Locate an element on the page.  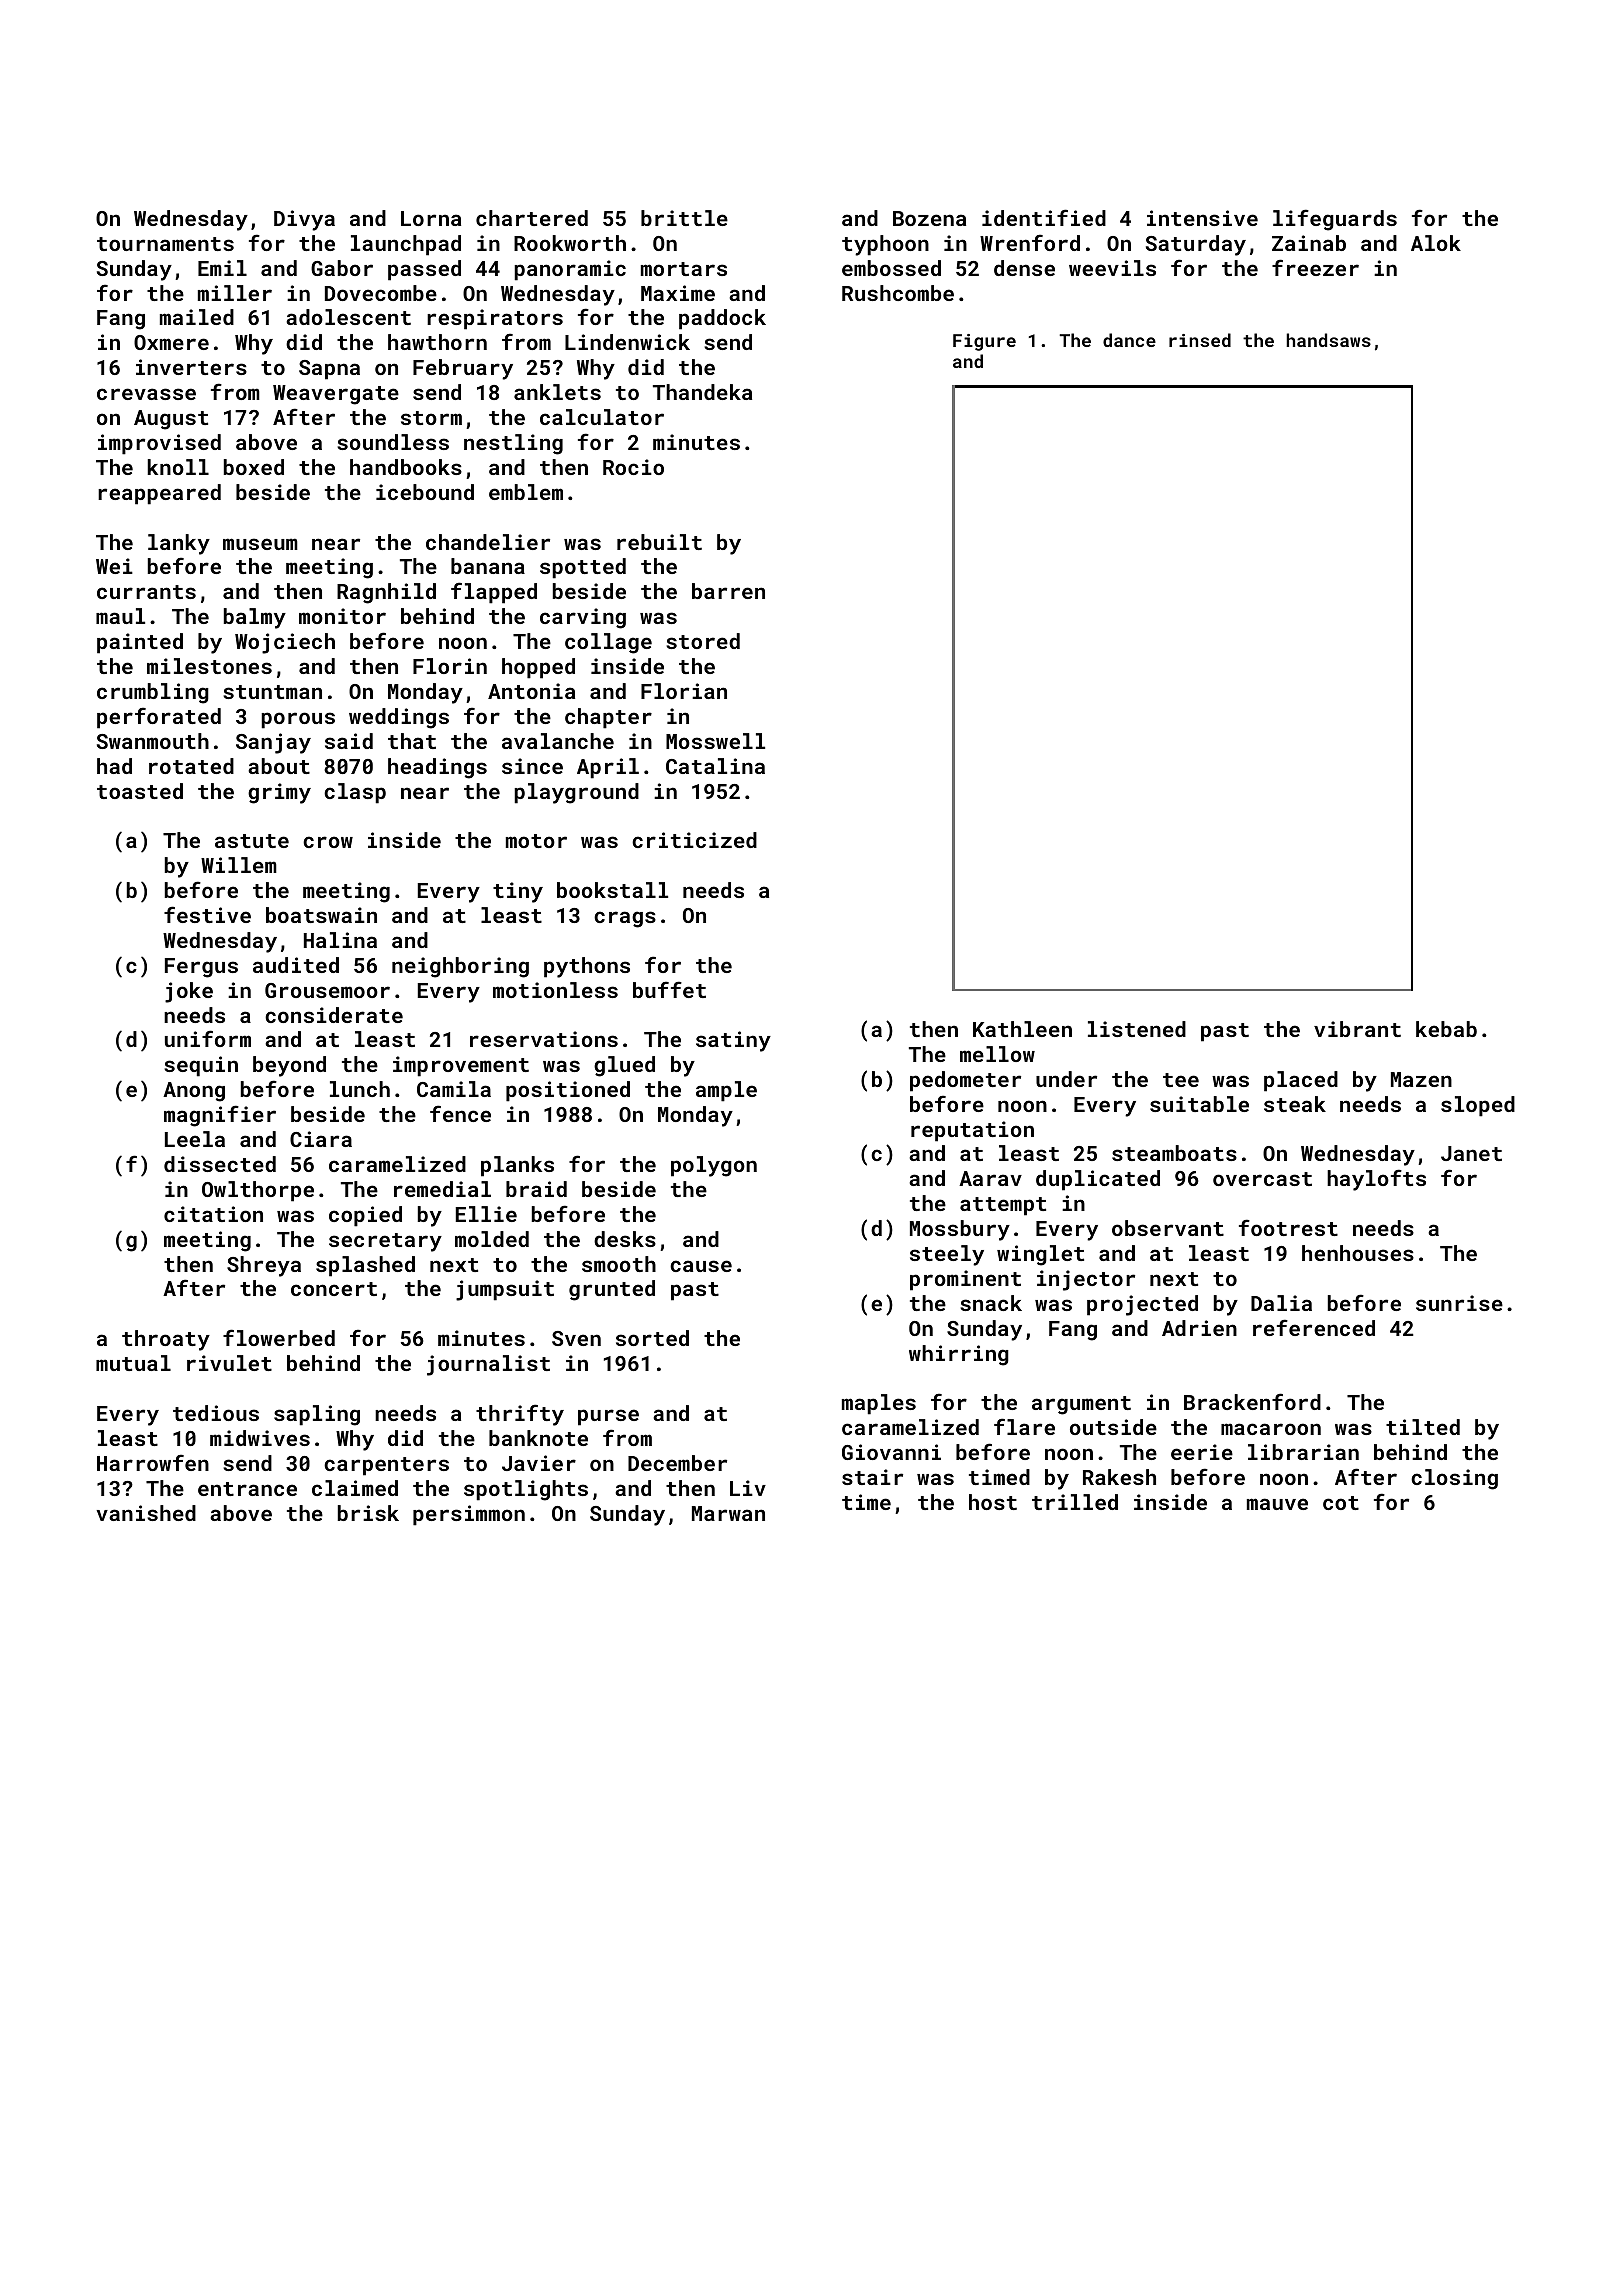
milestones is located at coordinates (209, 666).
